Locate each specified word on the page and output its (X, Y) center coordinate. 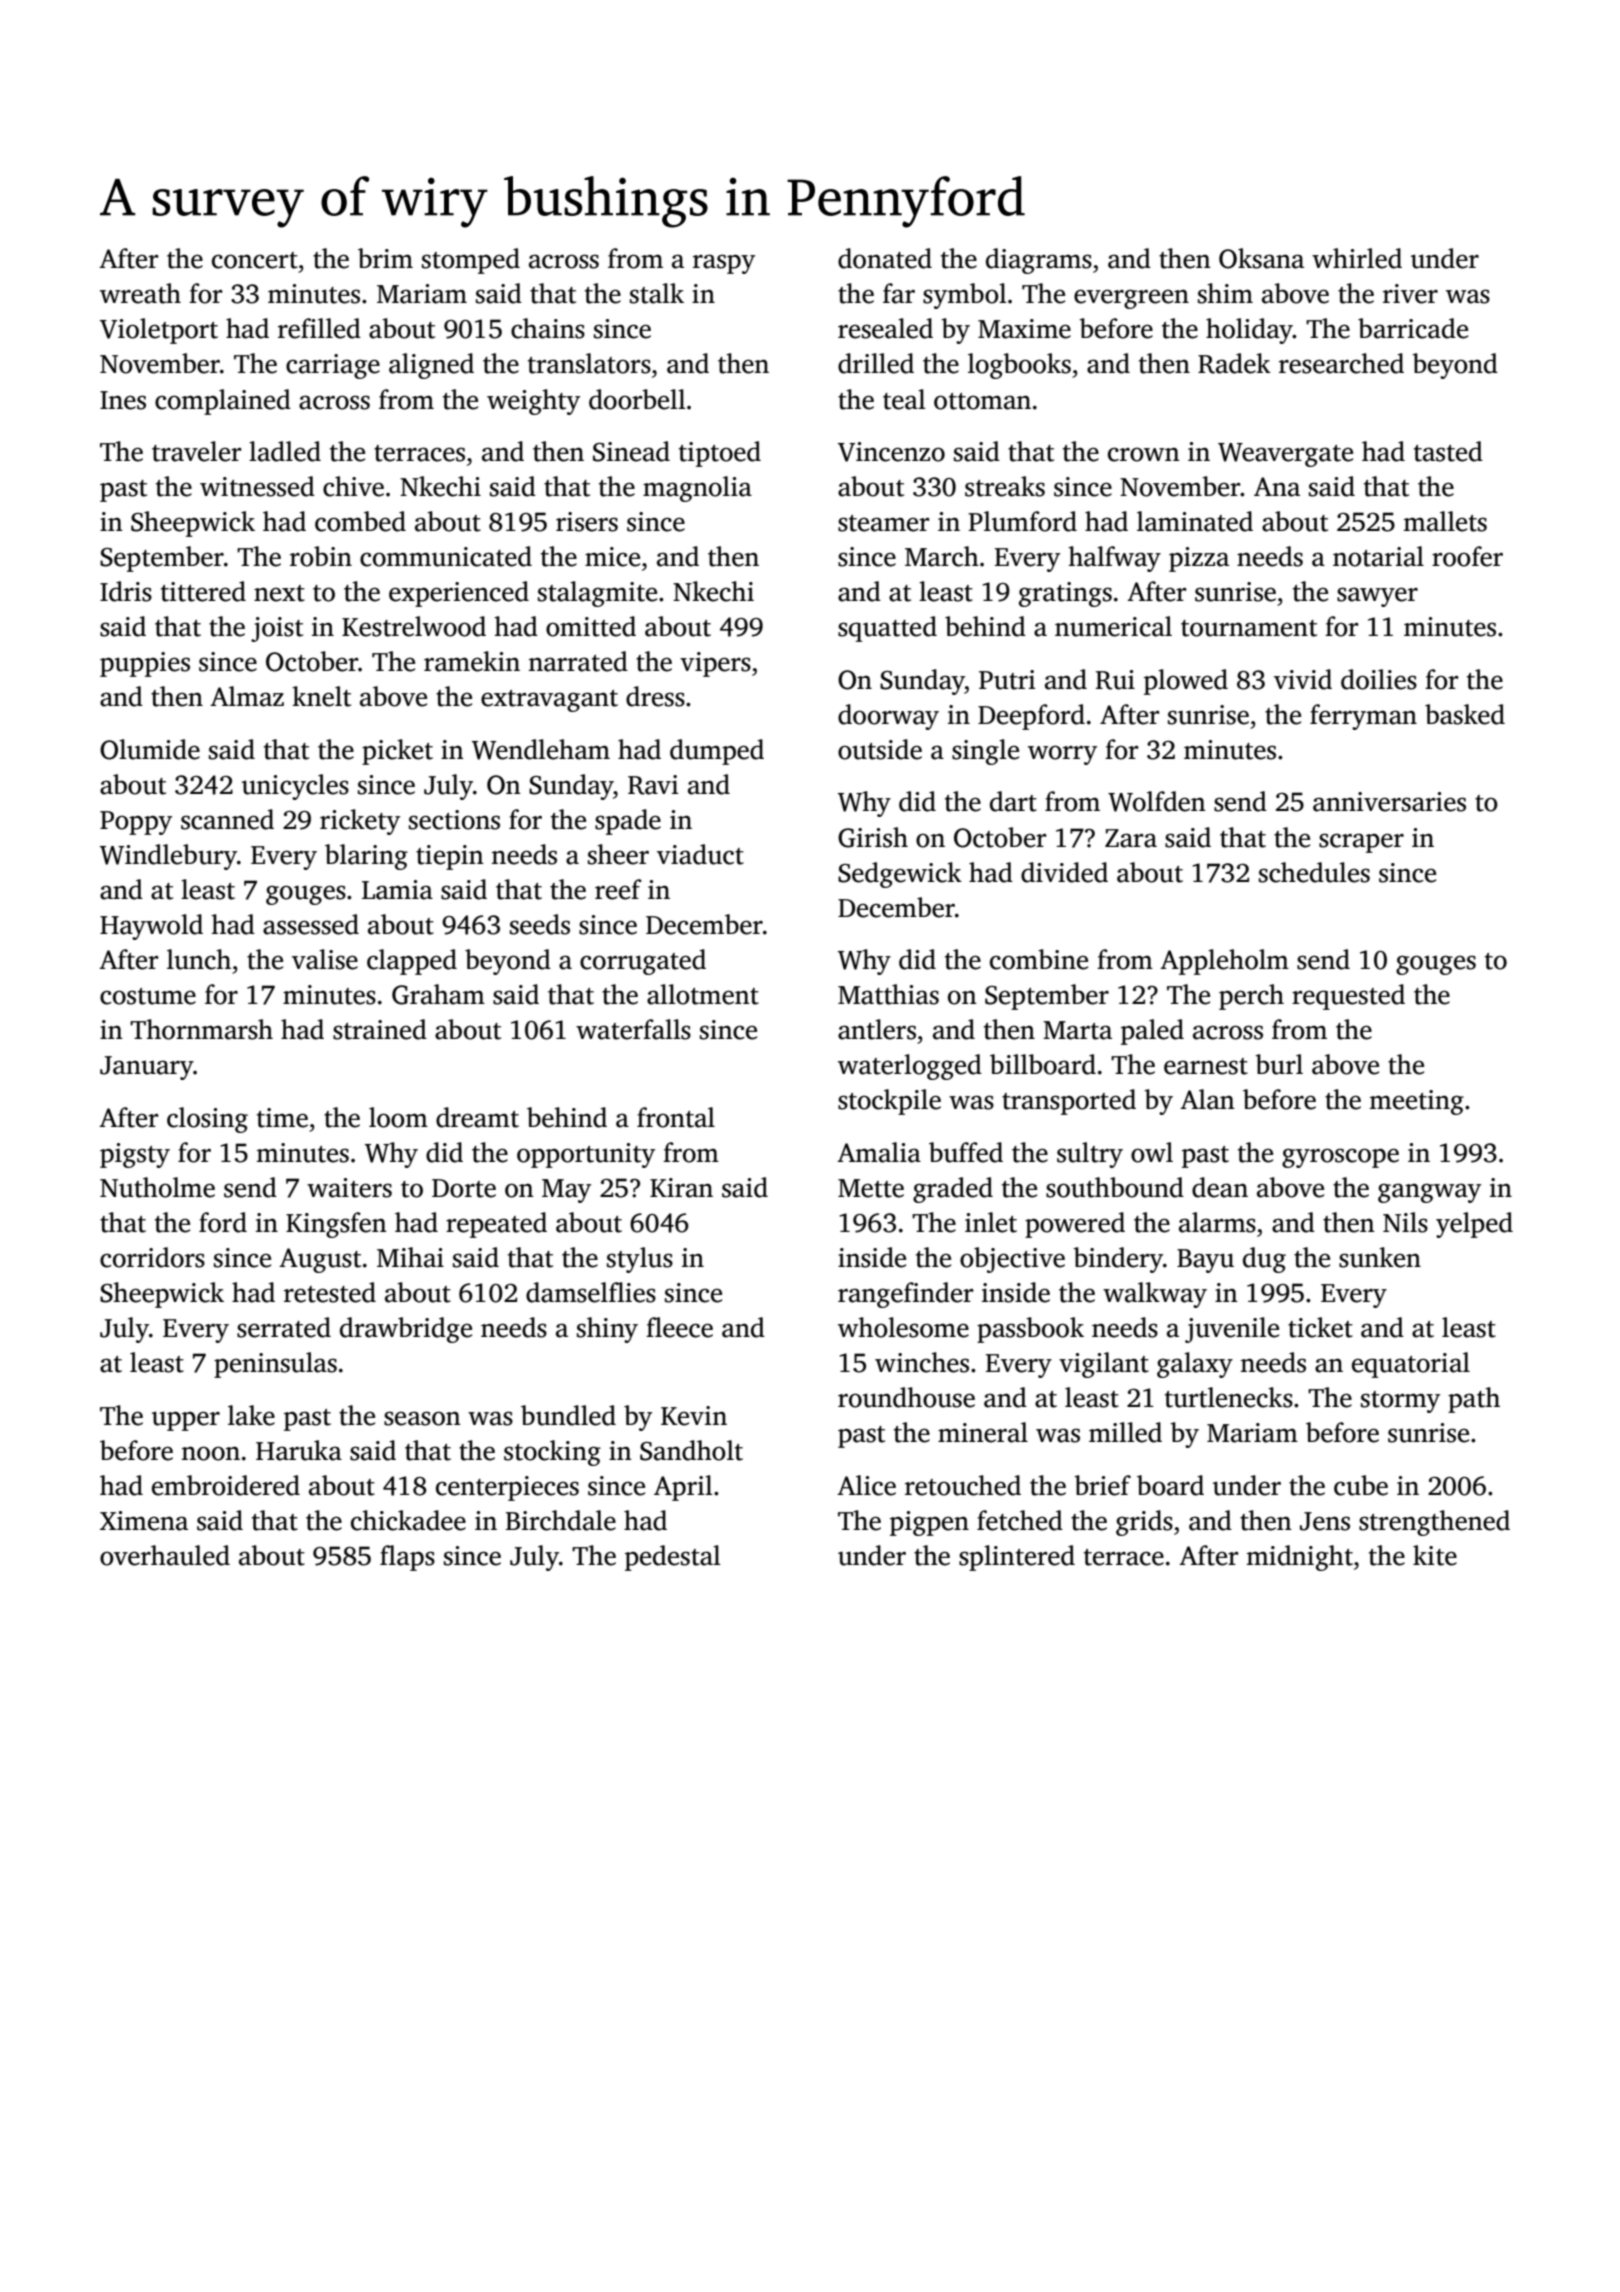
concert (255, 260)
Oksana (1261, 258)
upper (186, 1421)
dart (1013, 801)
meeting (1417, 1102)
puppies (145, 664)
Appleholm (1224, 962)
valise (325, 959)
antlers (877, 1029)
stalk (657, 293)
